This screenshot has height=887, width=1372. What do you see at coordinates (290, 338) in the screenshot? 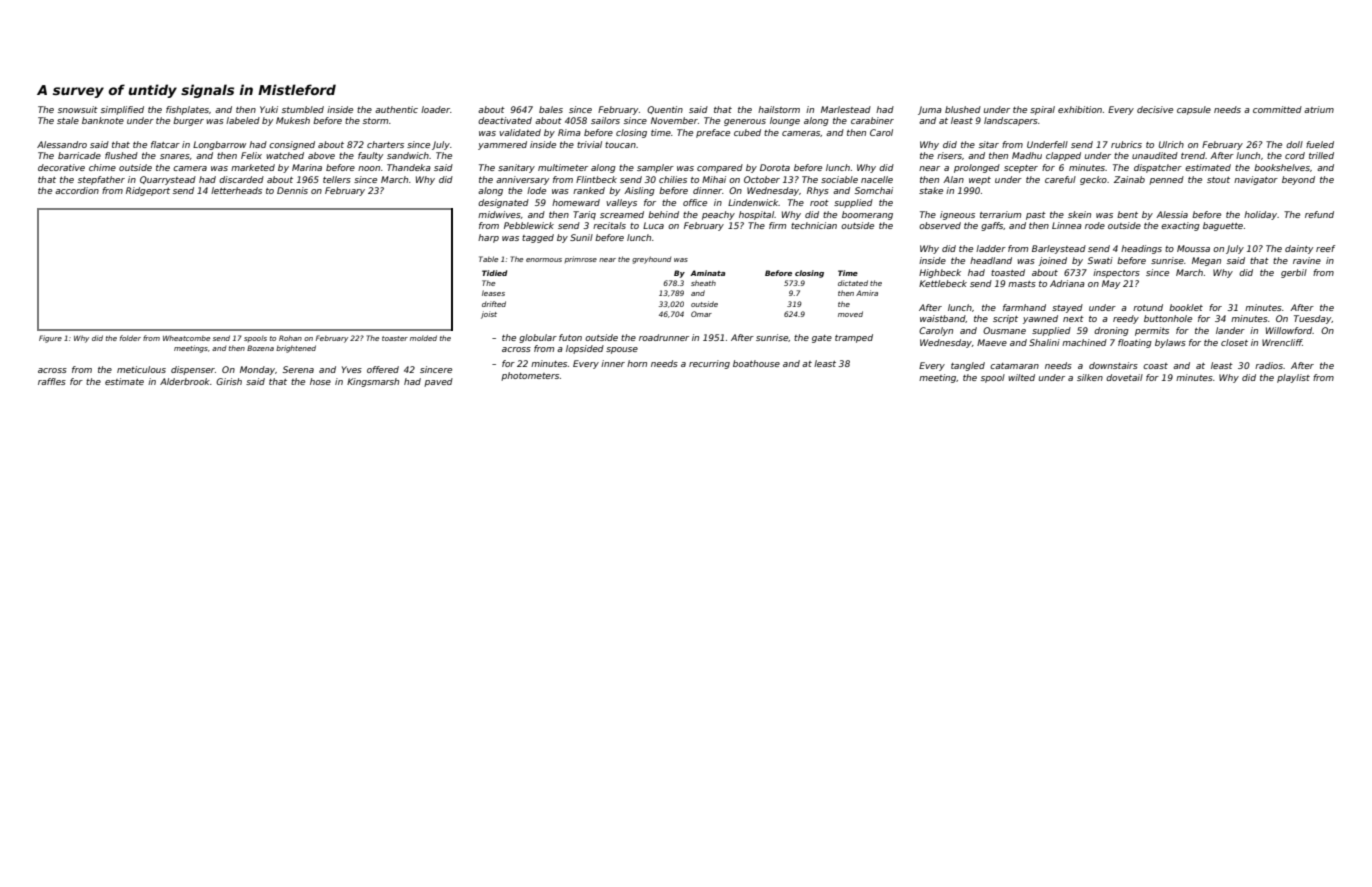
I see `Rohan` at bounding box center [290, 338].
